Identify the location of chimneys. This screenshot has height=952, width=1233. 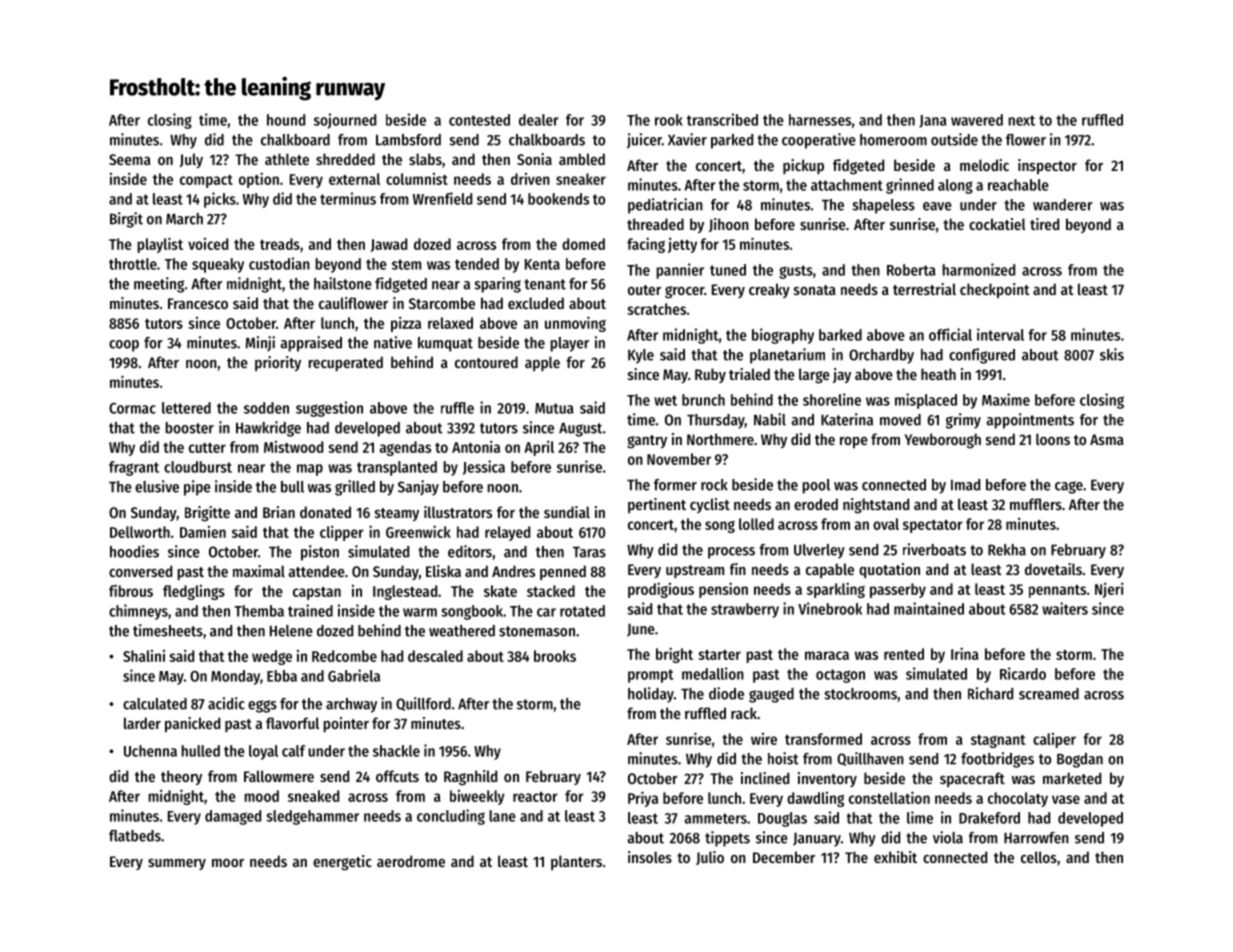
(138, 612).
